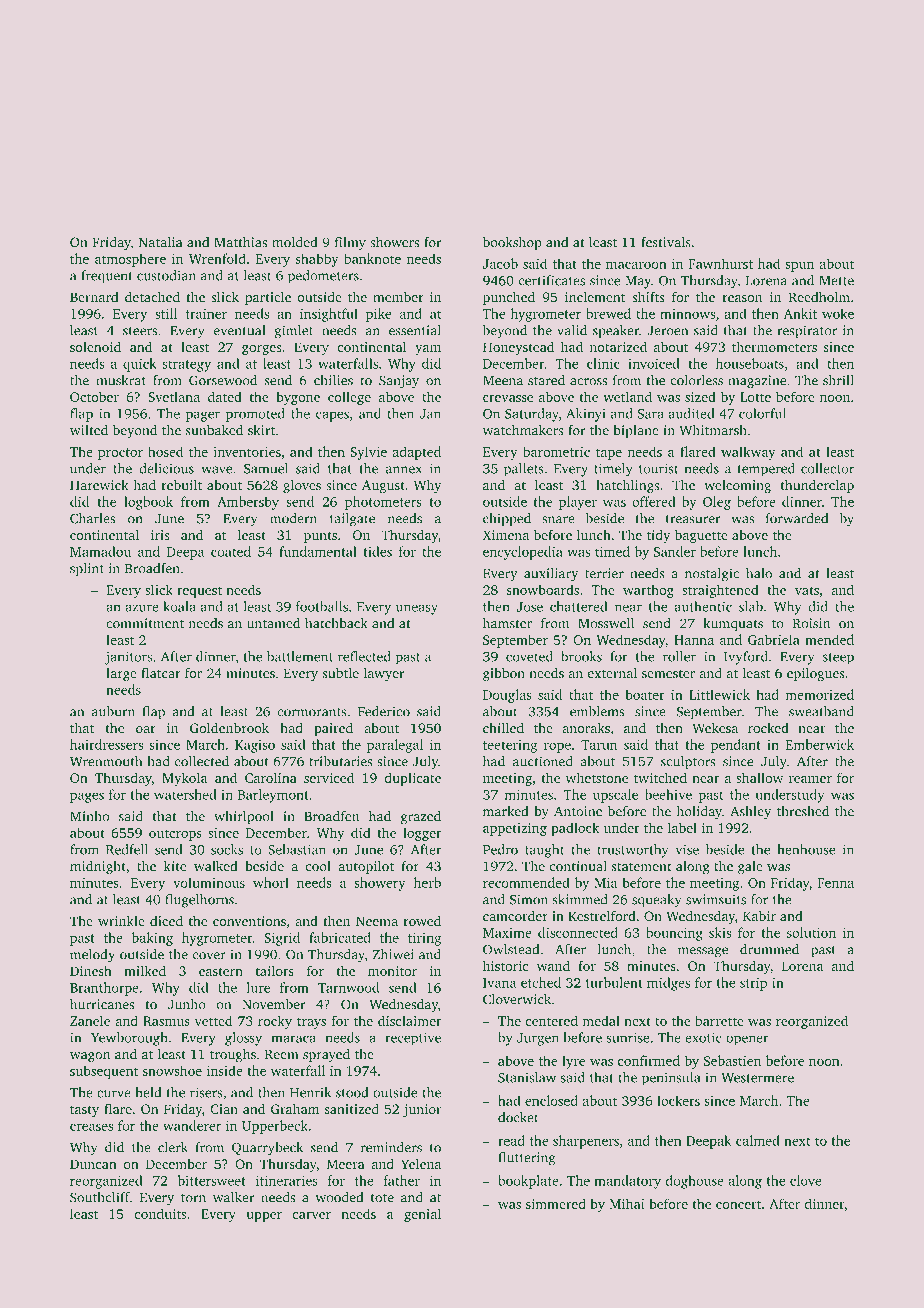 The height and width of the document is (1308, 924). Describe the element at coordinates (100, 1197) in the document. I see `Southcliff` at that location.
